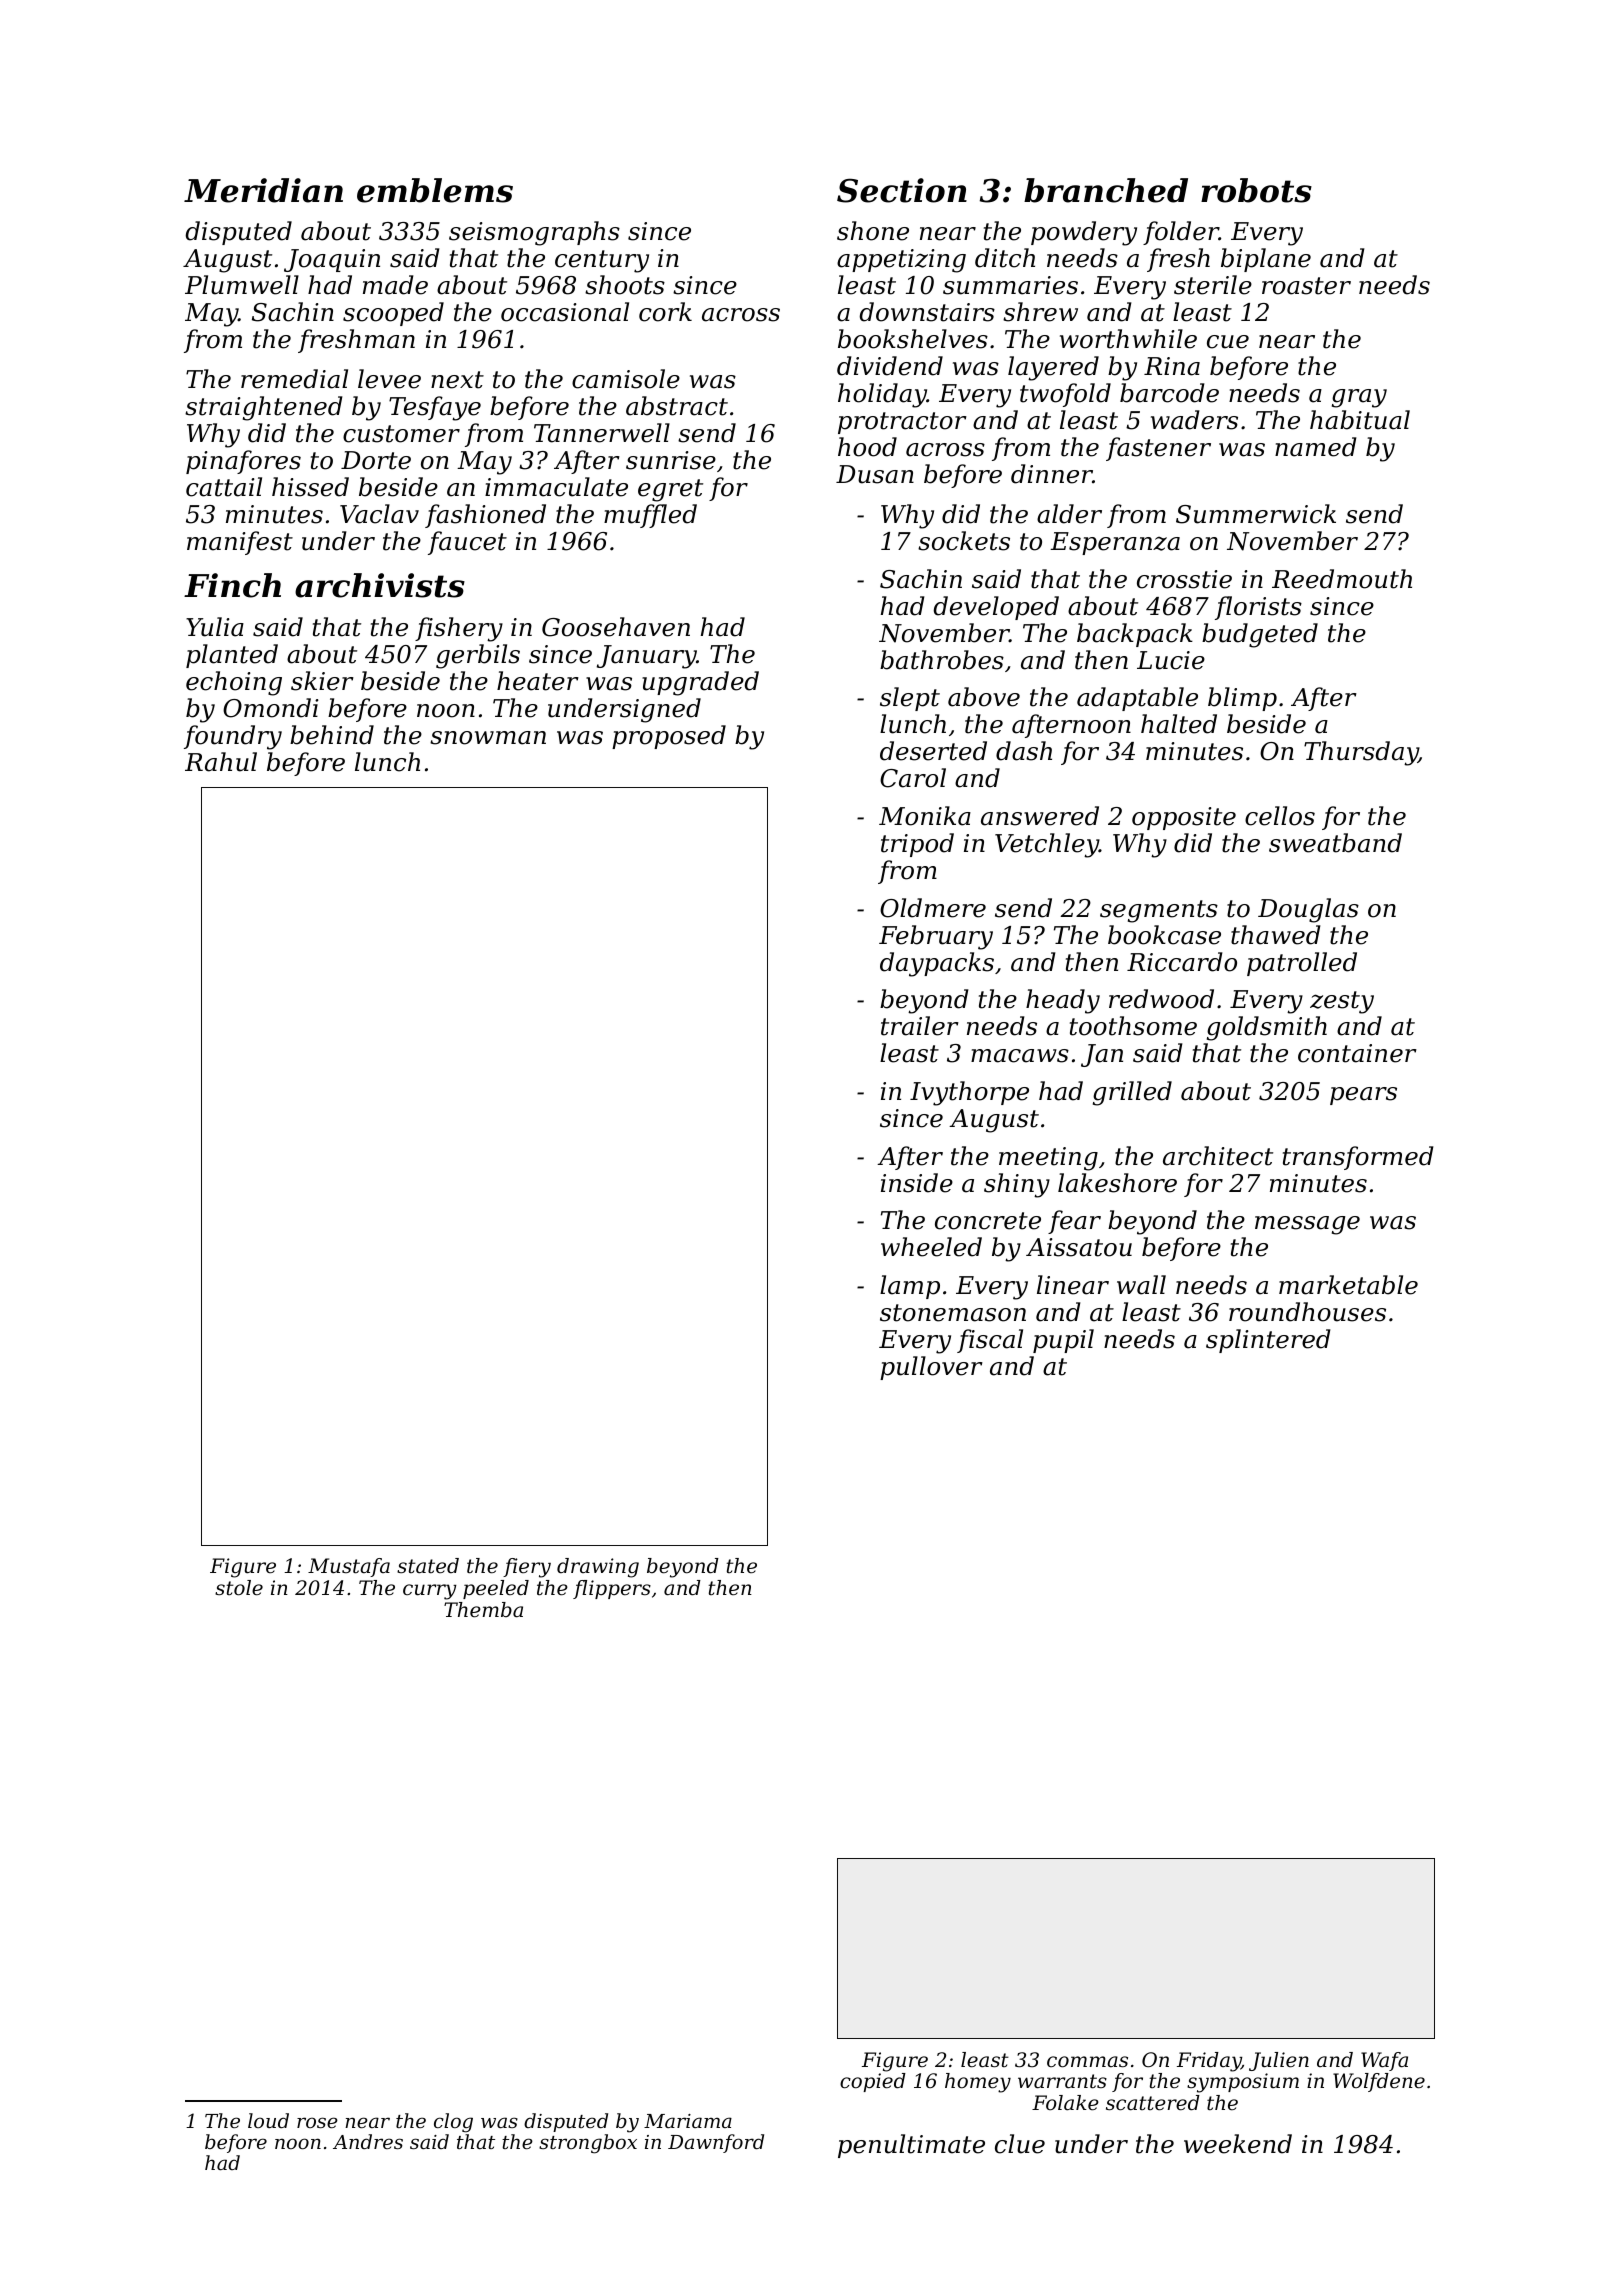 The height and width of the page is (2292, 1620). What do you see at coordinates (1184, 818) in the page?
I see `opposite` at bounding box center [1184, 818].
